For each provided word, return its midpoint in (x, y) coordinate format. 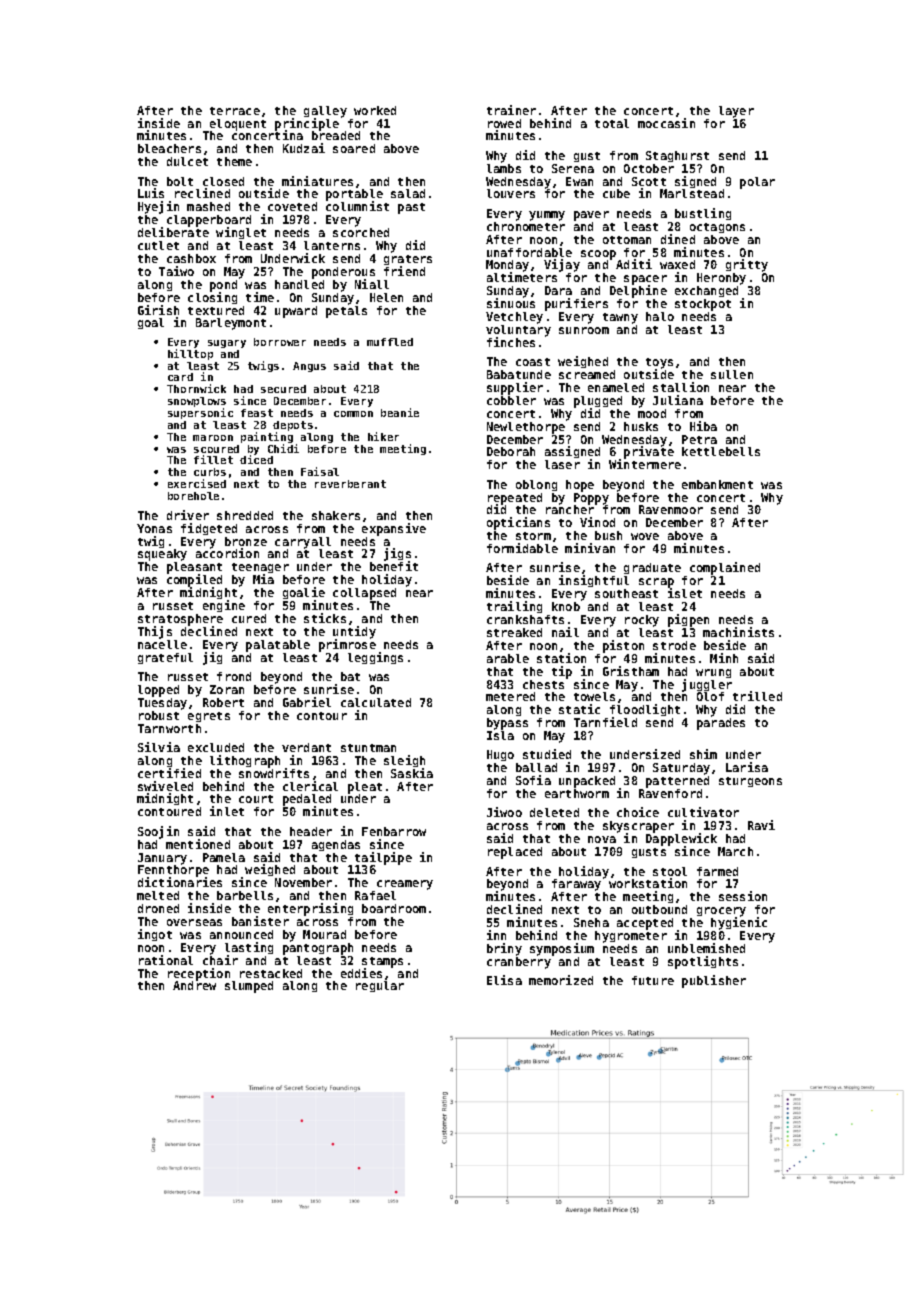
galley (325, 112)
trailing (514, 607)
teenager (260, 569)
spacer (645, 280)
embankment (717, 484)
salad (408, 193)
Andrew (194, 985)
